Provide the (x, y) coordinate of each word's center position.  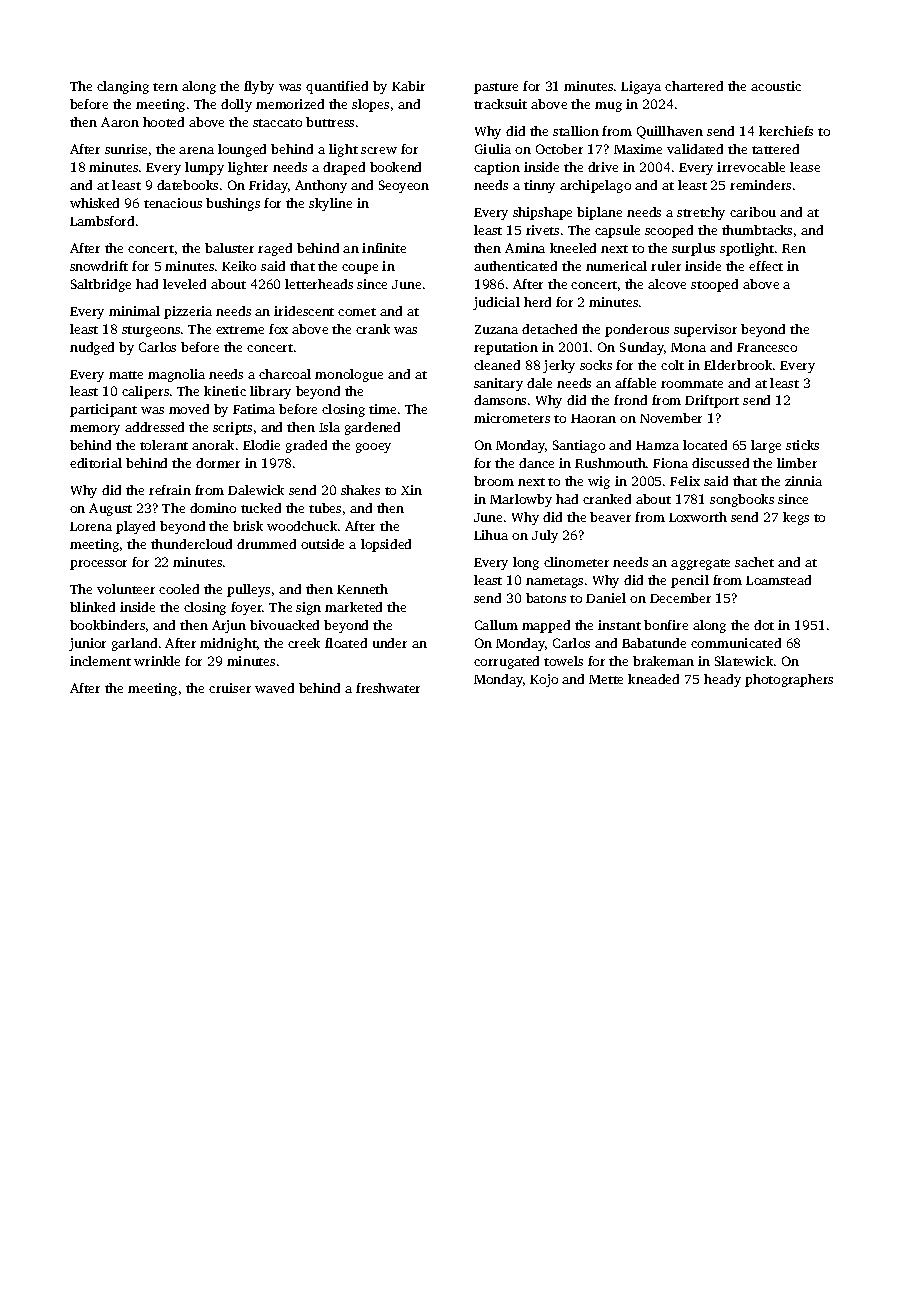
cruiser (230, 688)
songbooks (742, 500)
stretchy (701, 213)
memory (95, 430)
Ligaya (641, 87)
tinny (539, 186)
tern (165, 87)
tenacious (173, 203)
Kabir (408, 86)
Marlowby (521, 500)
